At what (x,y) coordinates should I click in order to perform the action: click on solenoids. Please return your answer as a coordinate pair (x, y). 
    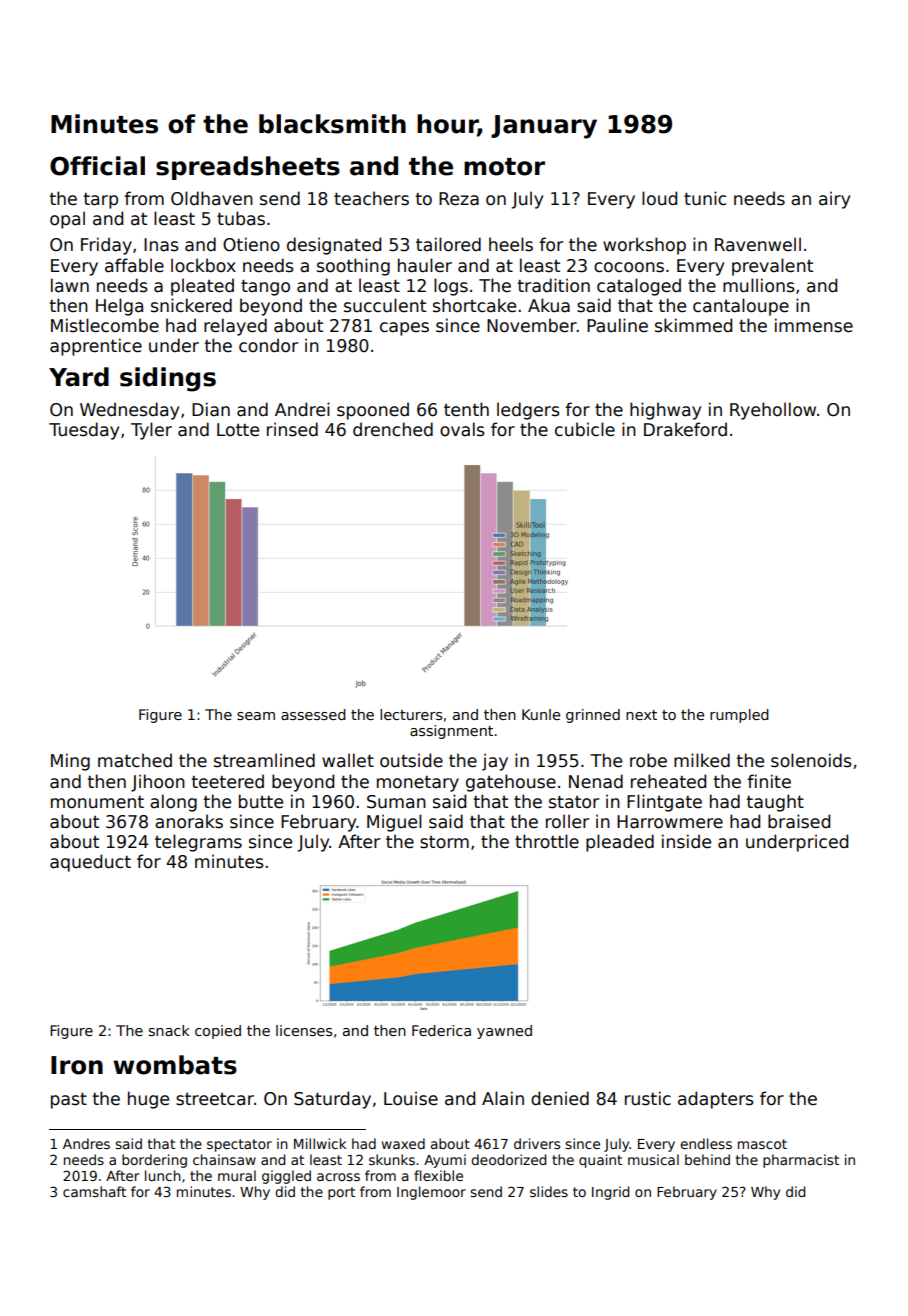
    Looking at the image, I should click on (811, 760).
